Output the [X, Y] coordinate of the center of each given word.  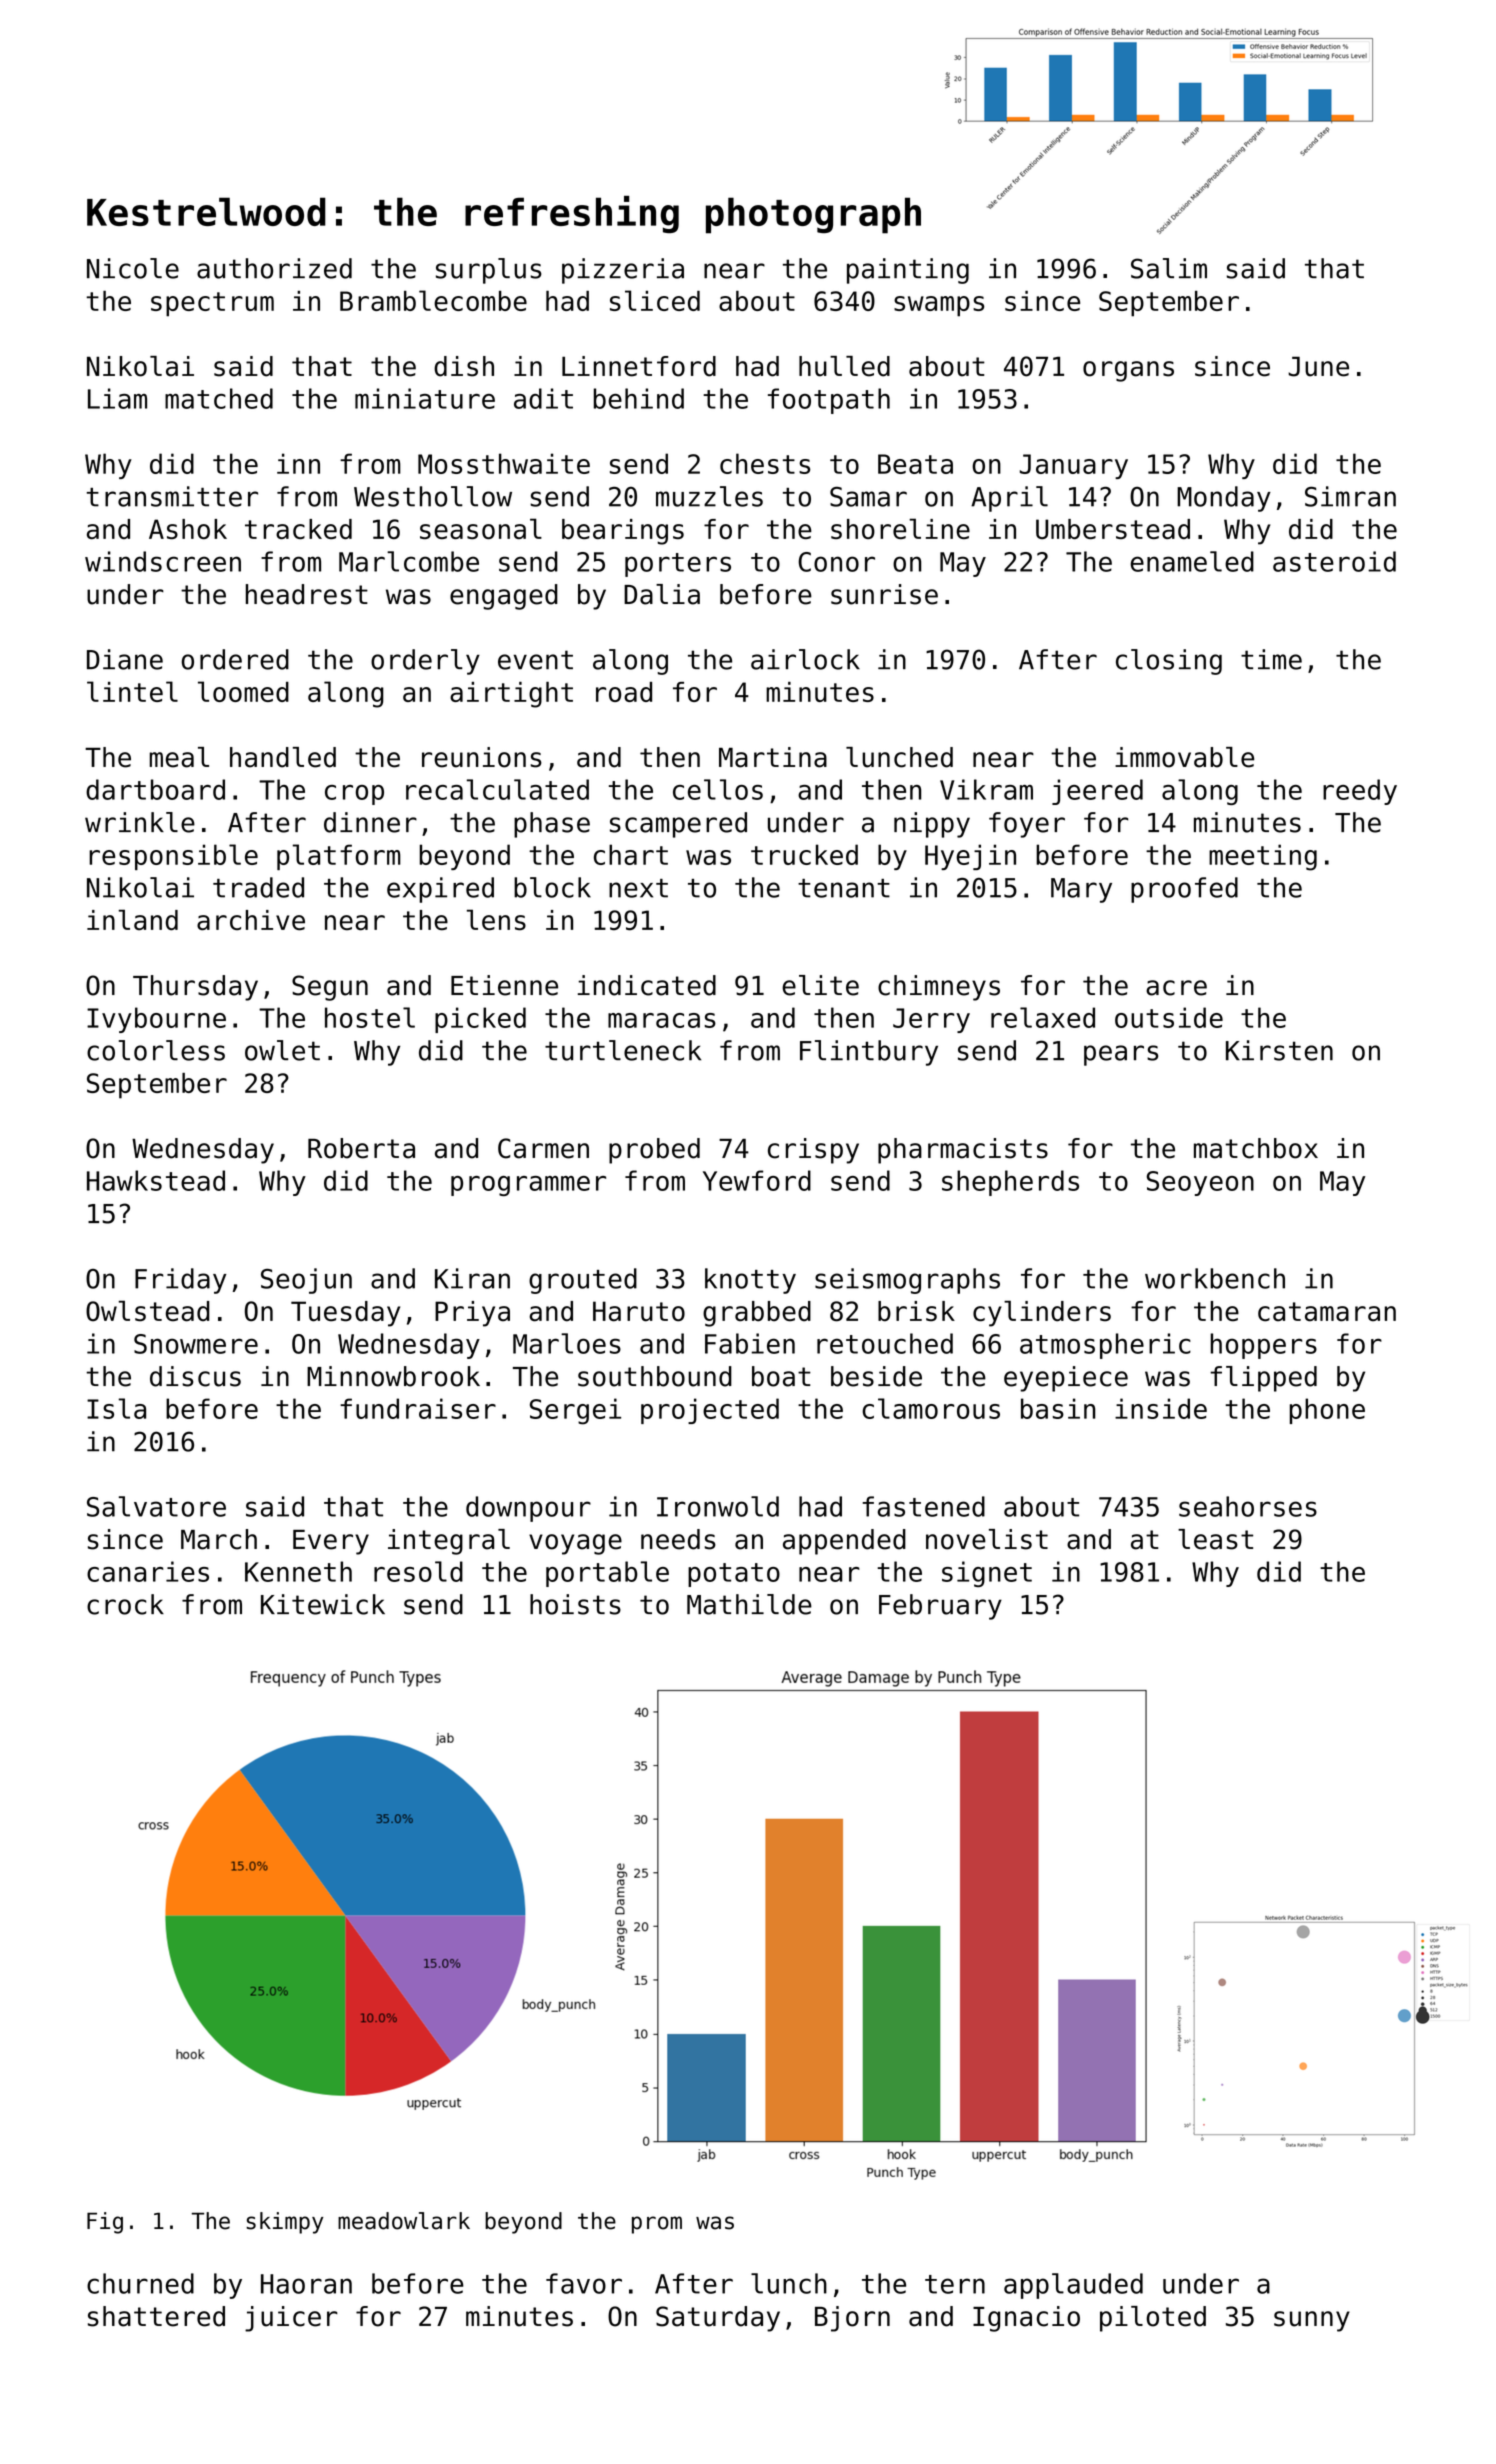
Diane [125, 659]
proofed [1184, 890]
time [1271, 659]
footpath [829, 401]
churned [140, 2283]
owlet [282, 1050]
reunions [482, 757]
